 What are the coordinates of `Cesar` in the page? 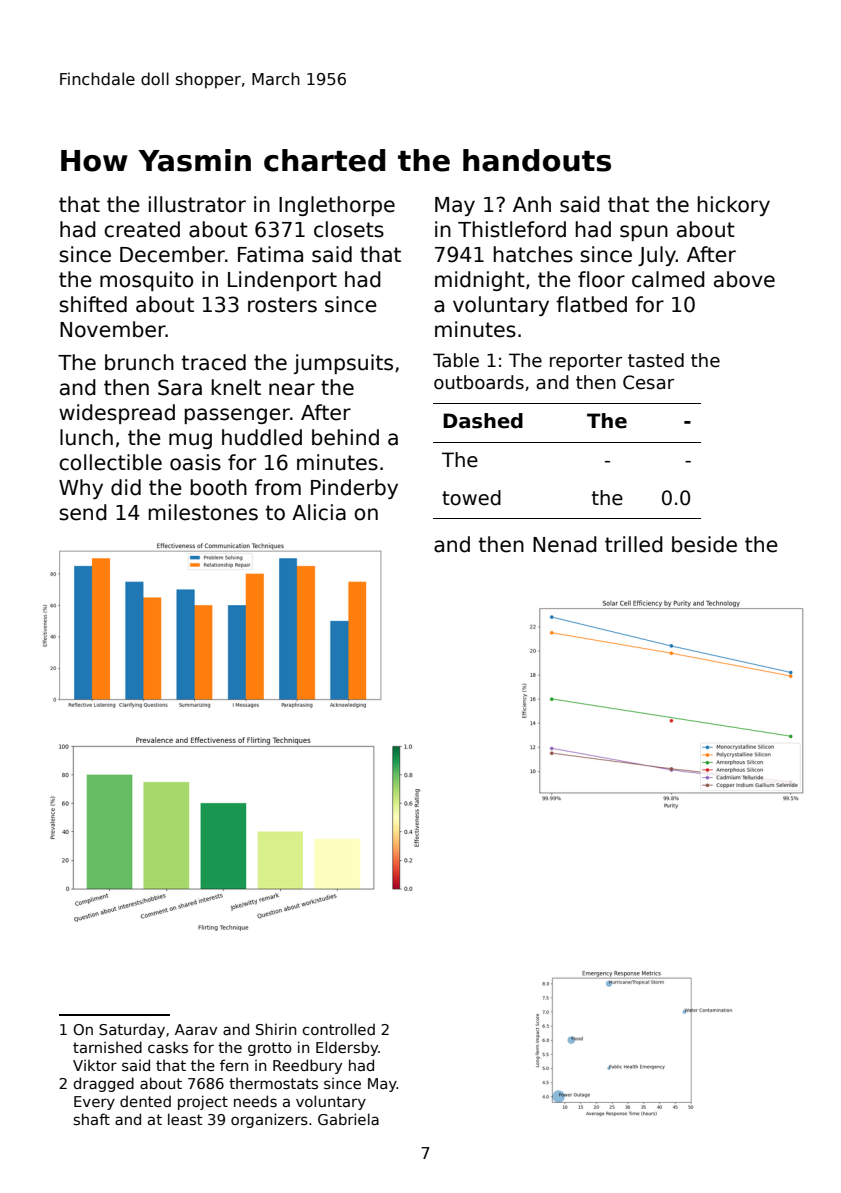 It's located at (648, 382).
